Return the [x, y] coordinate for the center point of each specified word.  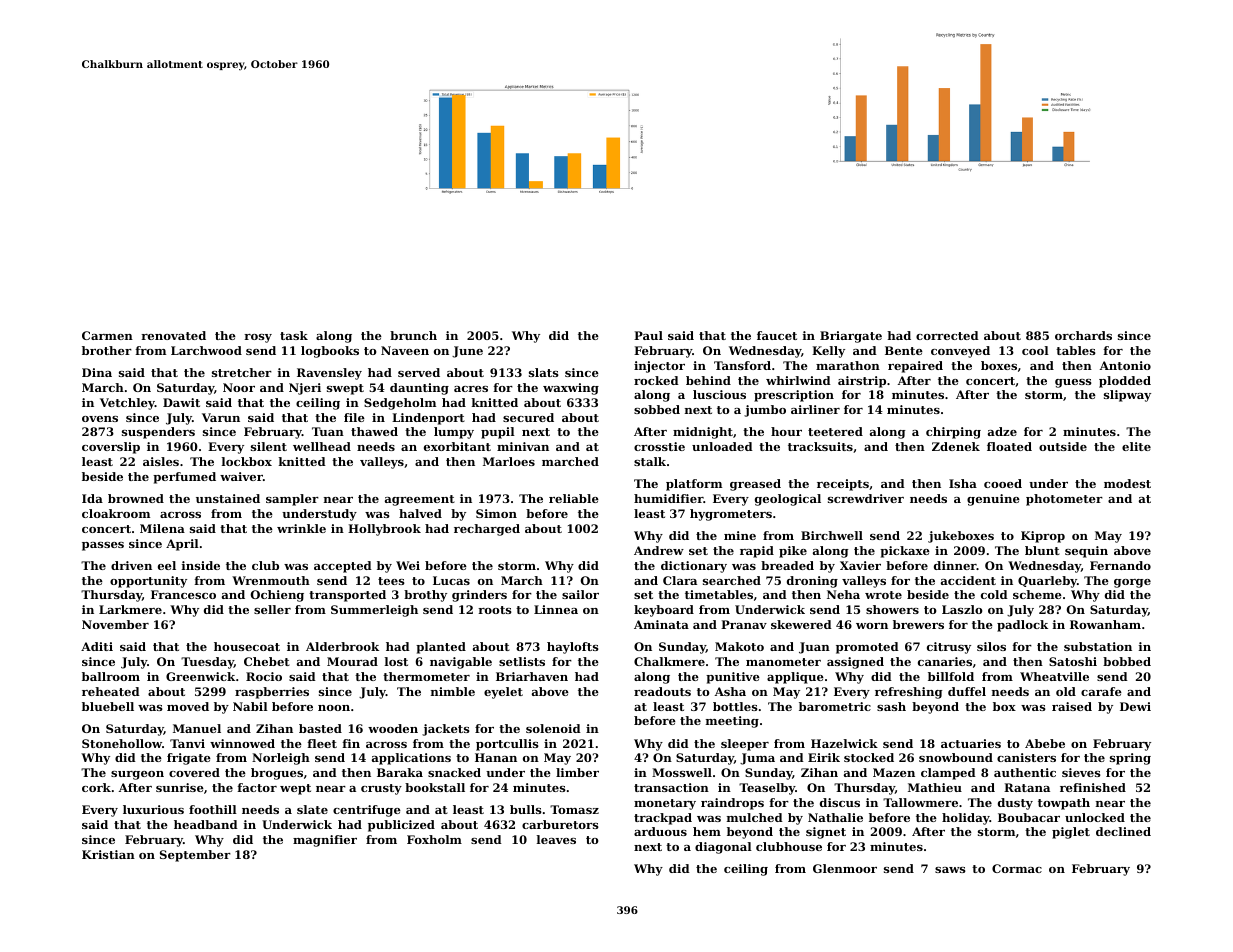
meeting [732, 722]
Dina [97, 372]
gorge [1132, 583]
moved [188, 706]
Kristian [108, 854]
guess [1073, 383]
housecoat [247, 646]
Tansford [742, 365]
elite [1136, 446]
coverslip [111, 448]
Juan [814, 648]
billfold [951, 676]
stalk [650, 461]
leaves [556, 839]
